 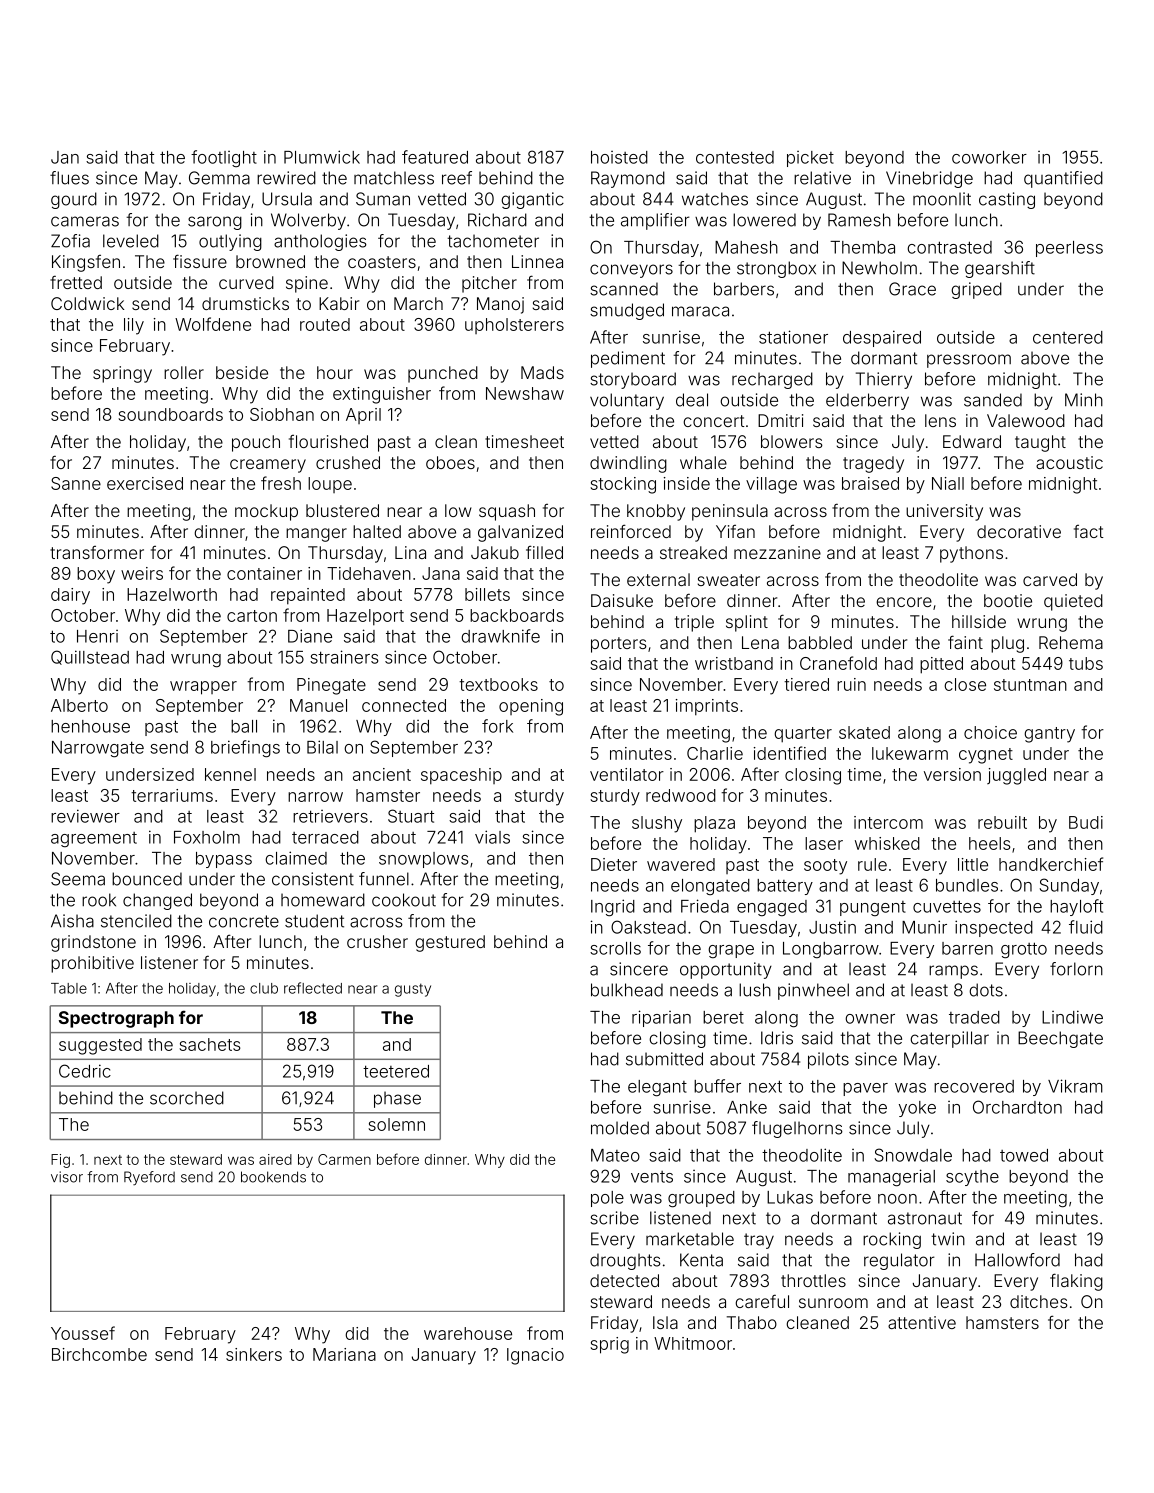 I want to click on solemn, so click(x=396, y=1124).
